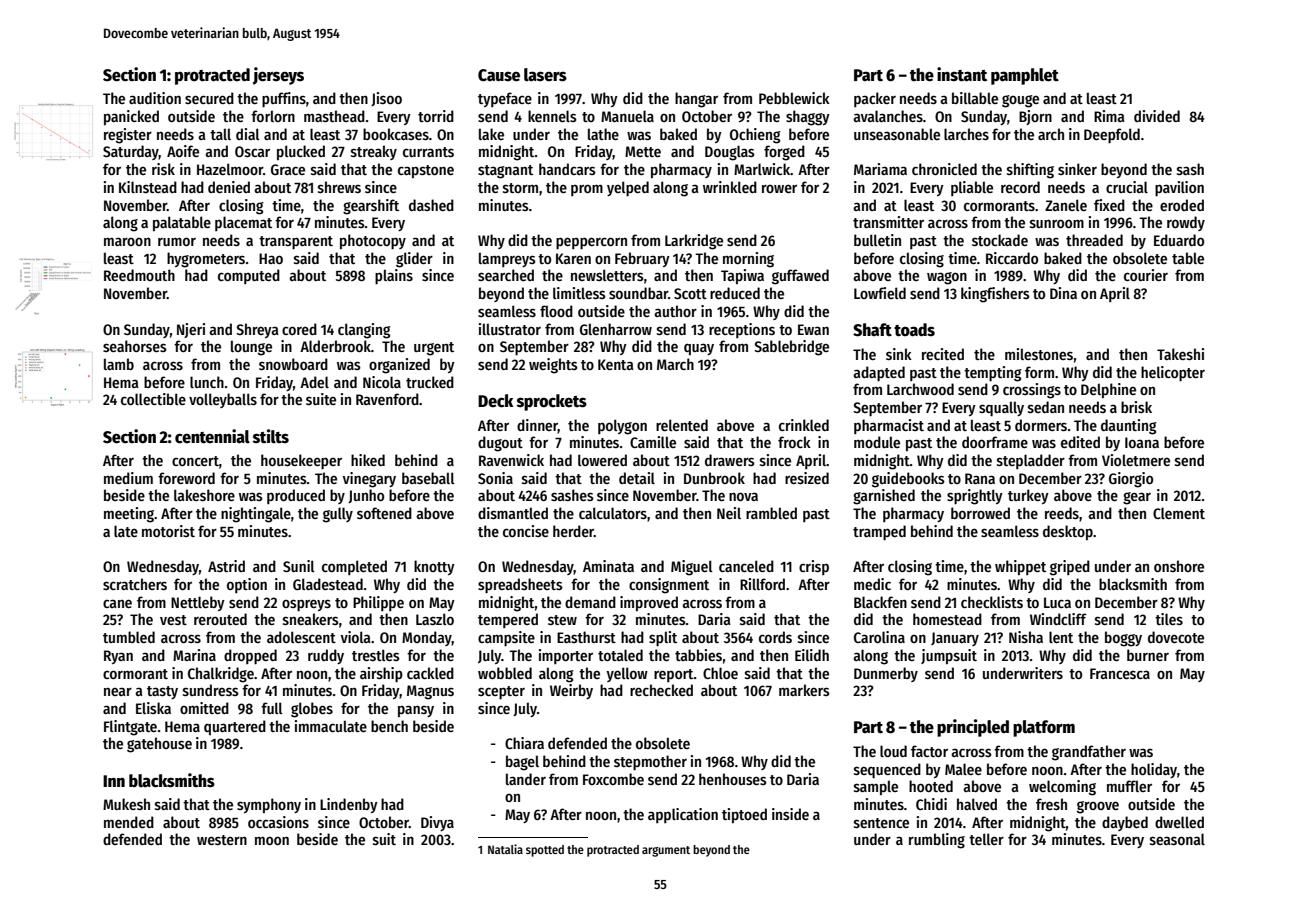  What do you see at coordinates (198, 603) in the screenshot?
I see `Nettleby` at bounding box center [198, 603].
